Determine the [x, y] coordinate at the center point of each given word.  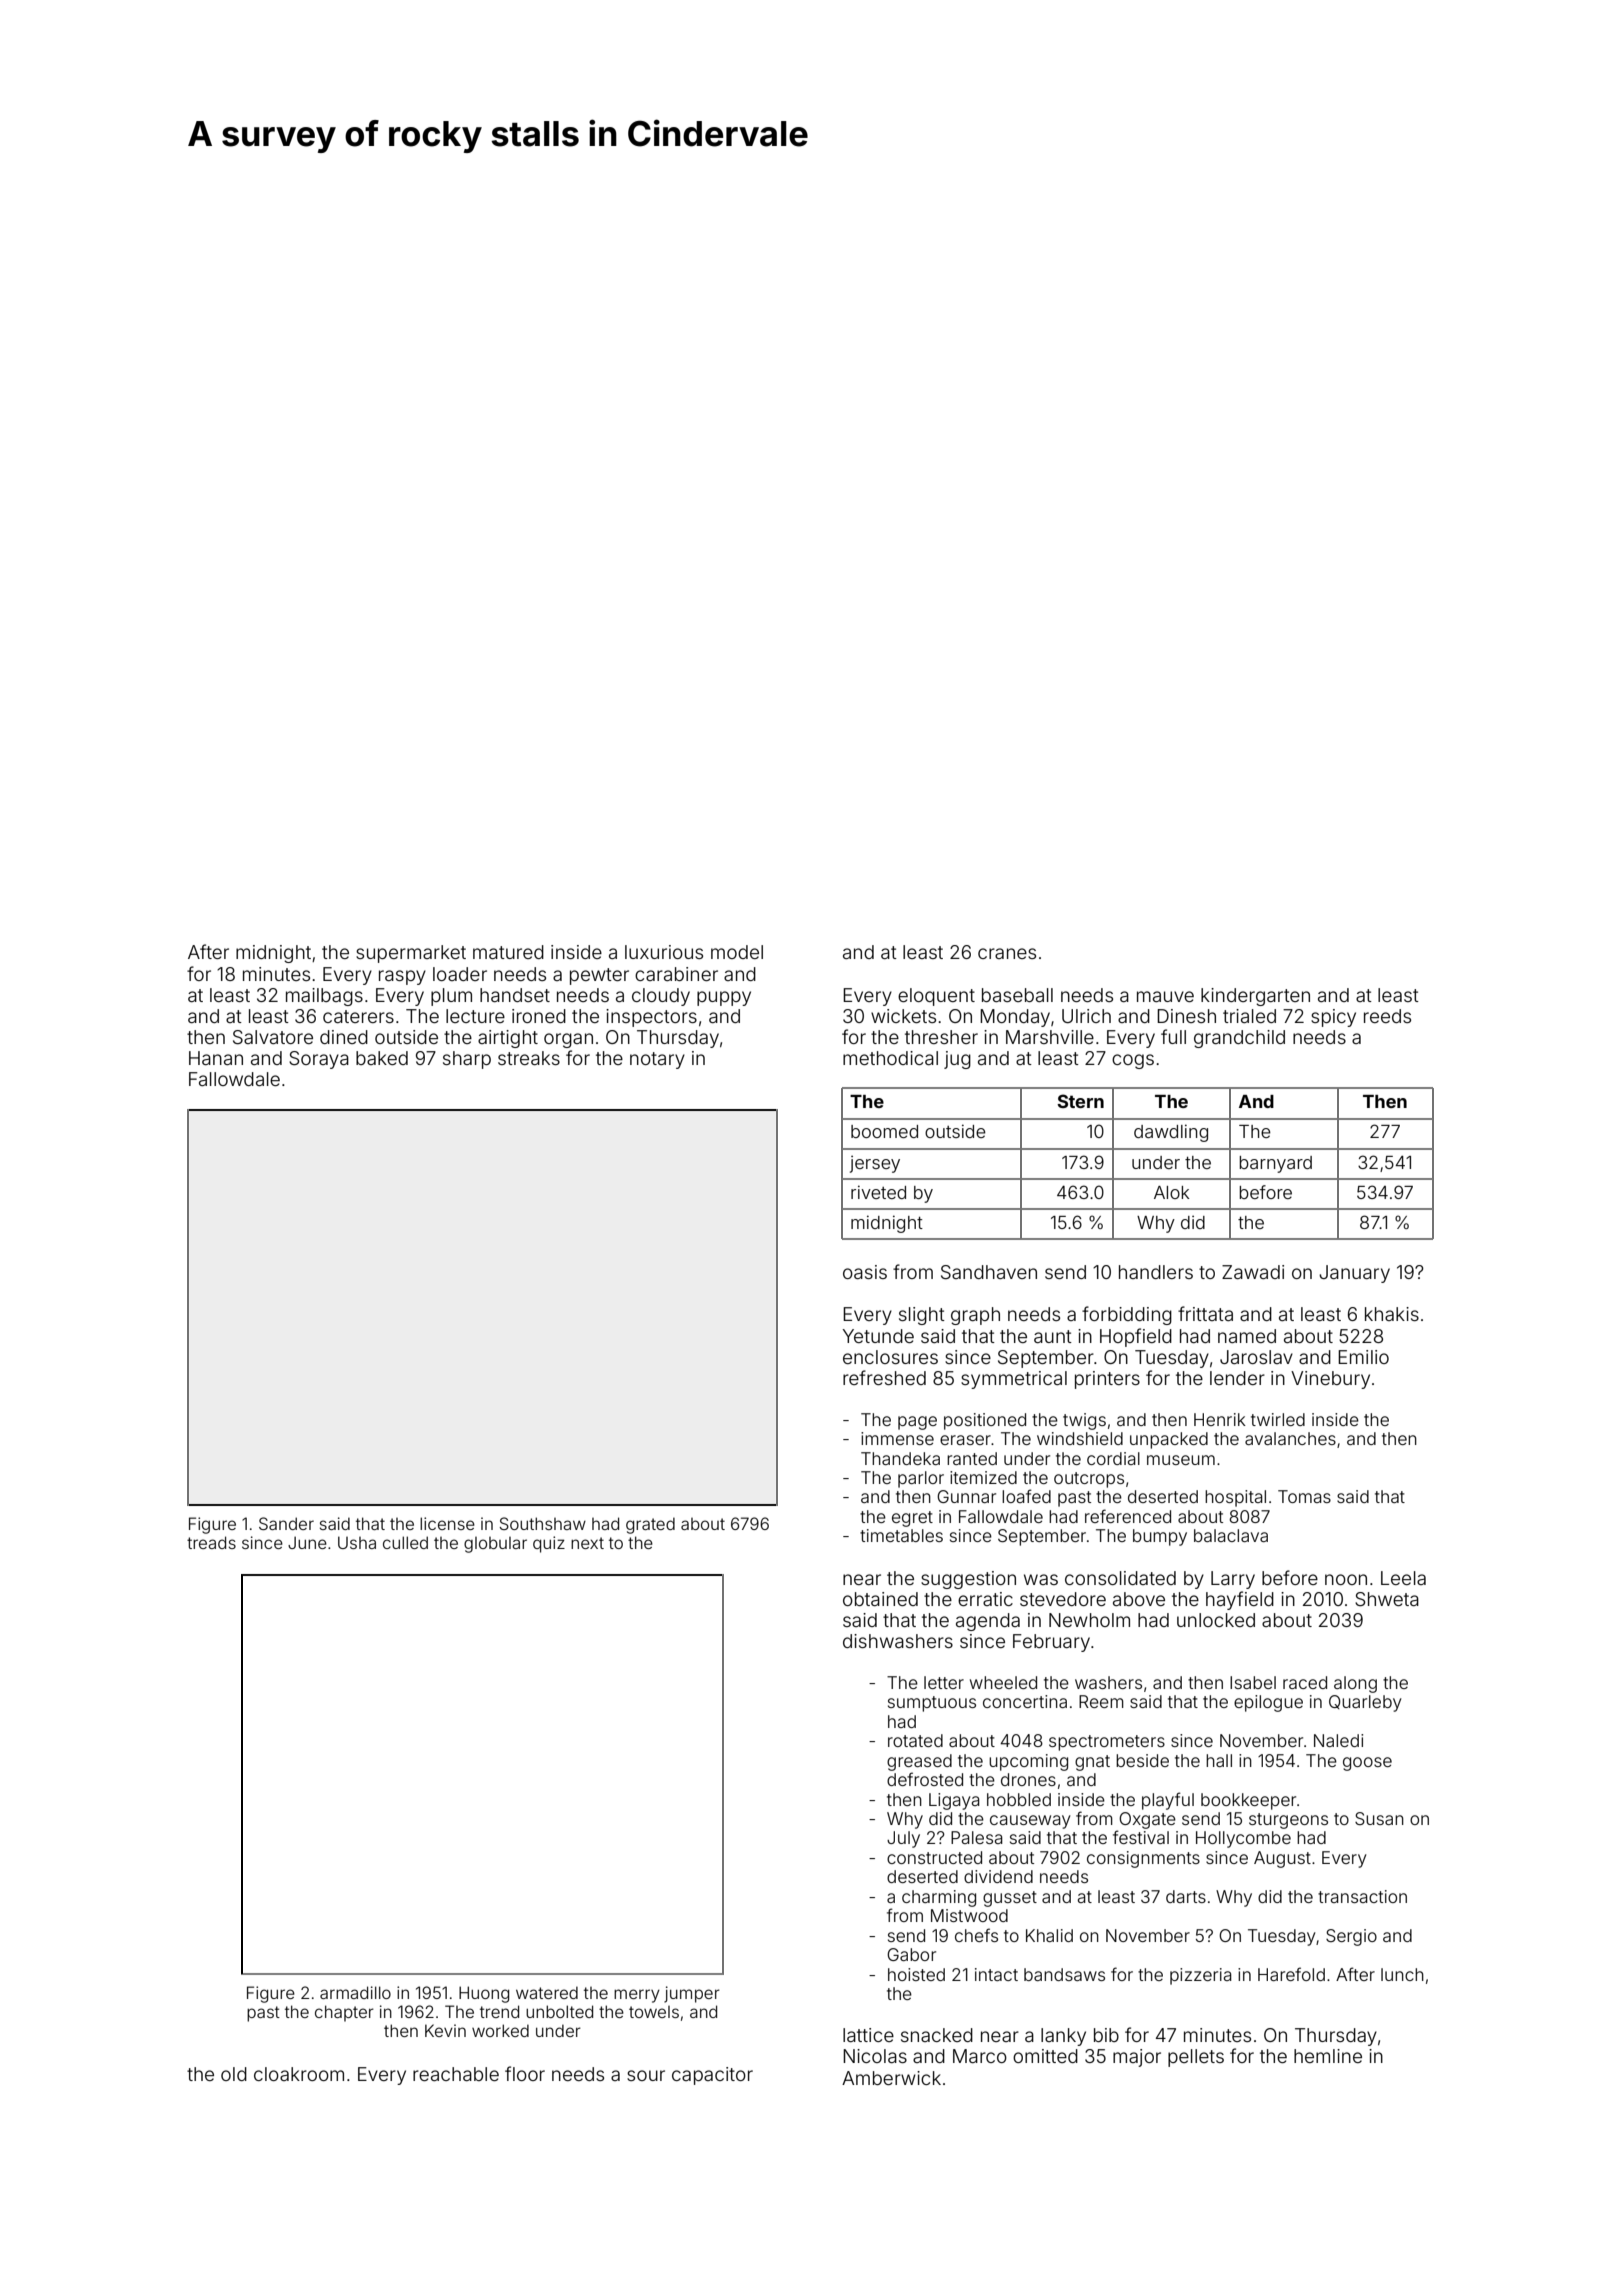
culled [405, 1542]
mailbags [324, 997]
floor [525, 2073]
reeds [1387, 1016]
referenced [1128, 1516]
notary [657, 1060]
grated [650, 1525]
